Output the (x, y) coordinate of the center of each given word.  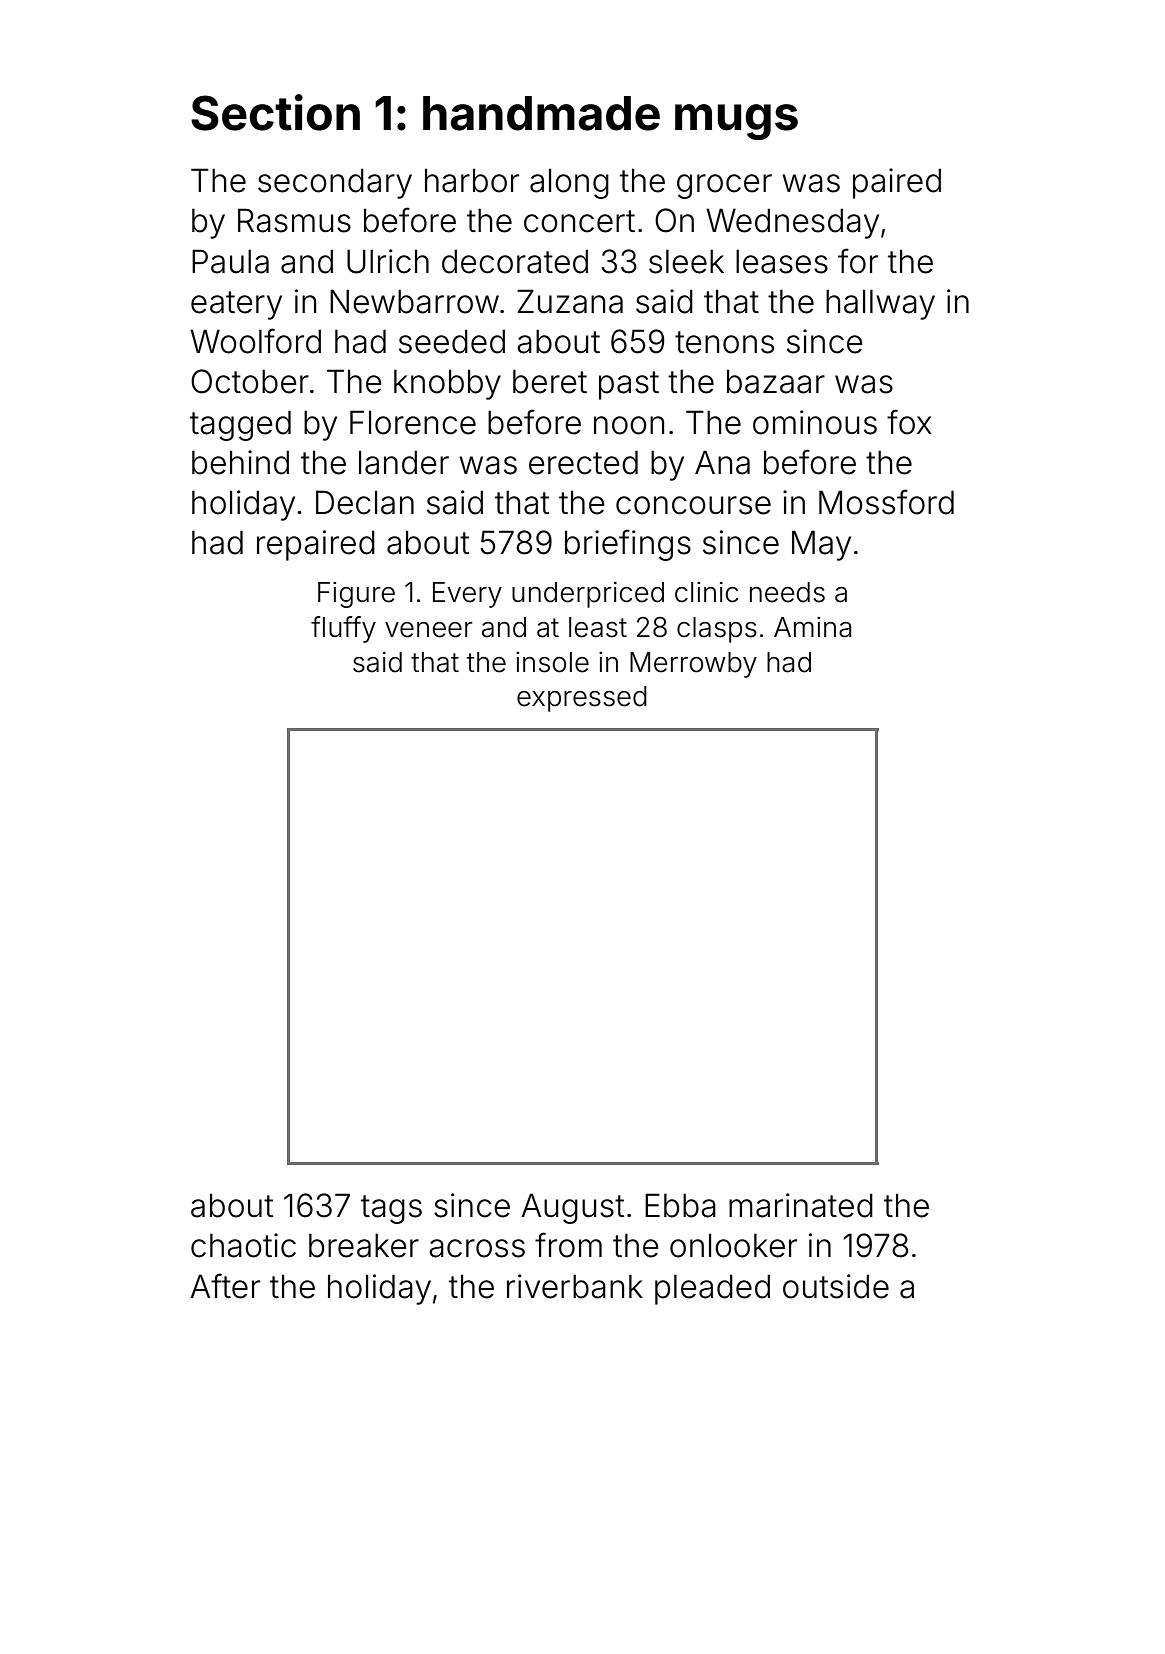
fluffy (343, 629)
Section (275, 112)
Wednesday (792, 223)
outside (836, 1286)
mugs (736, 122)
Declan (365, 502)
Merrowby (693, 665)
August (572, 1208)
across (477, 1248)
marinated (801, 1205)
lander (404, 462)
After (225, 1286)
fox (909, 422)
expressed (582, 699)
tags (391, 1209)
